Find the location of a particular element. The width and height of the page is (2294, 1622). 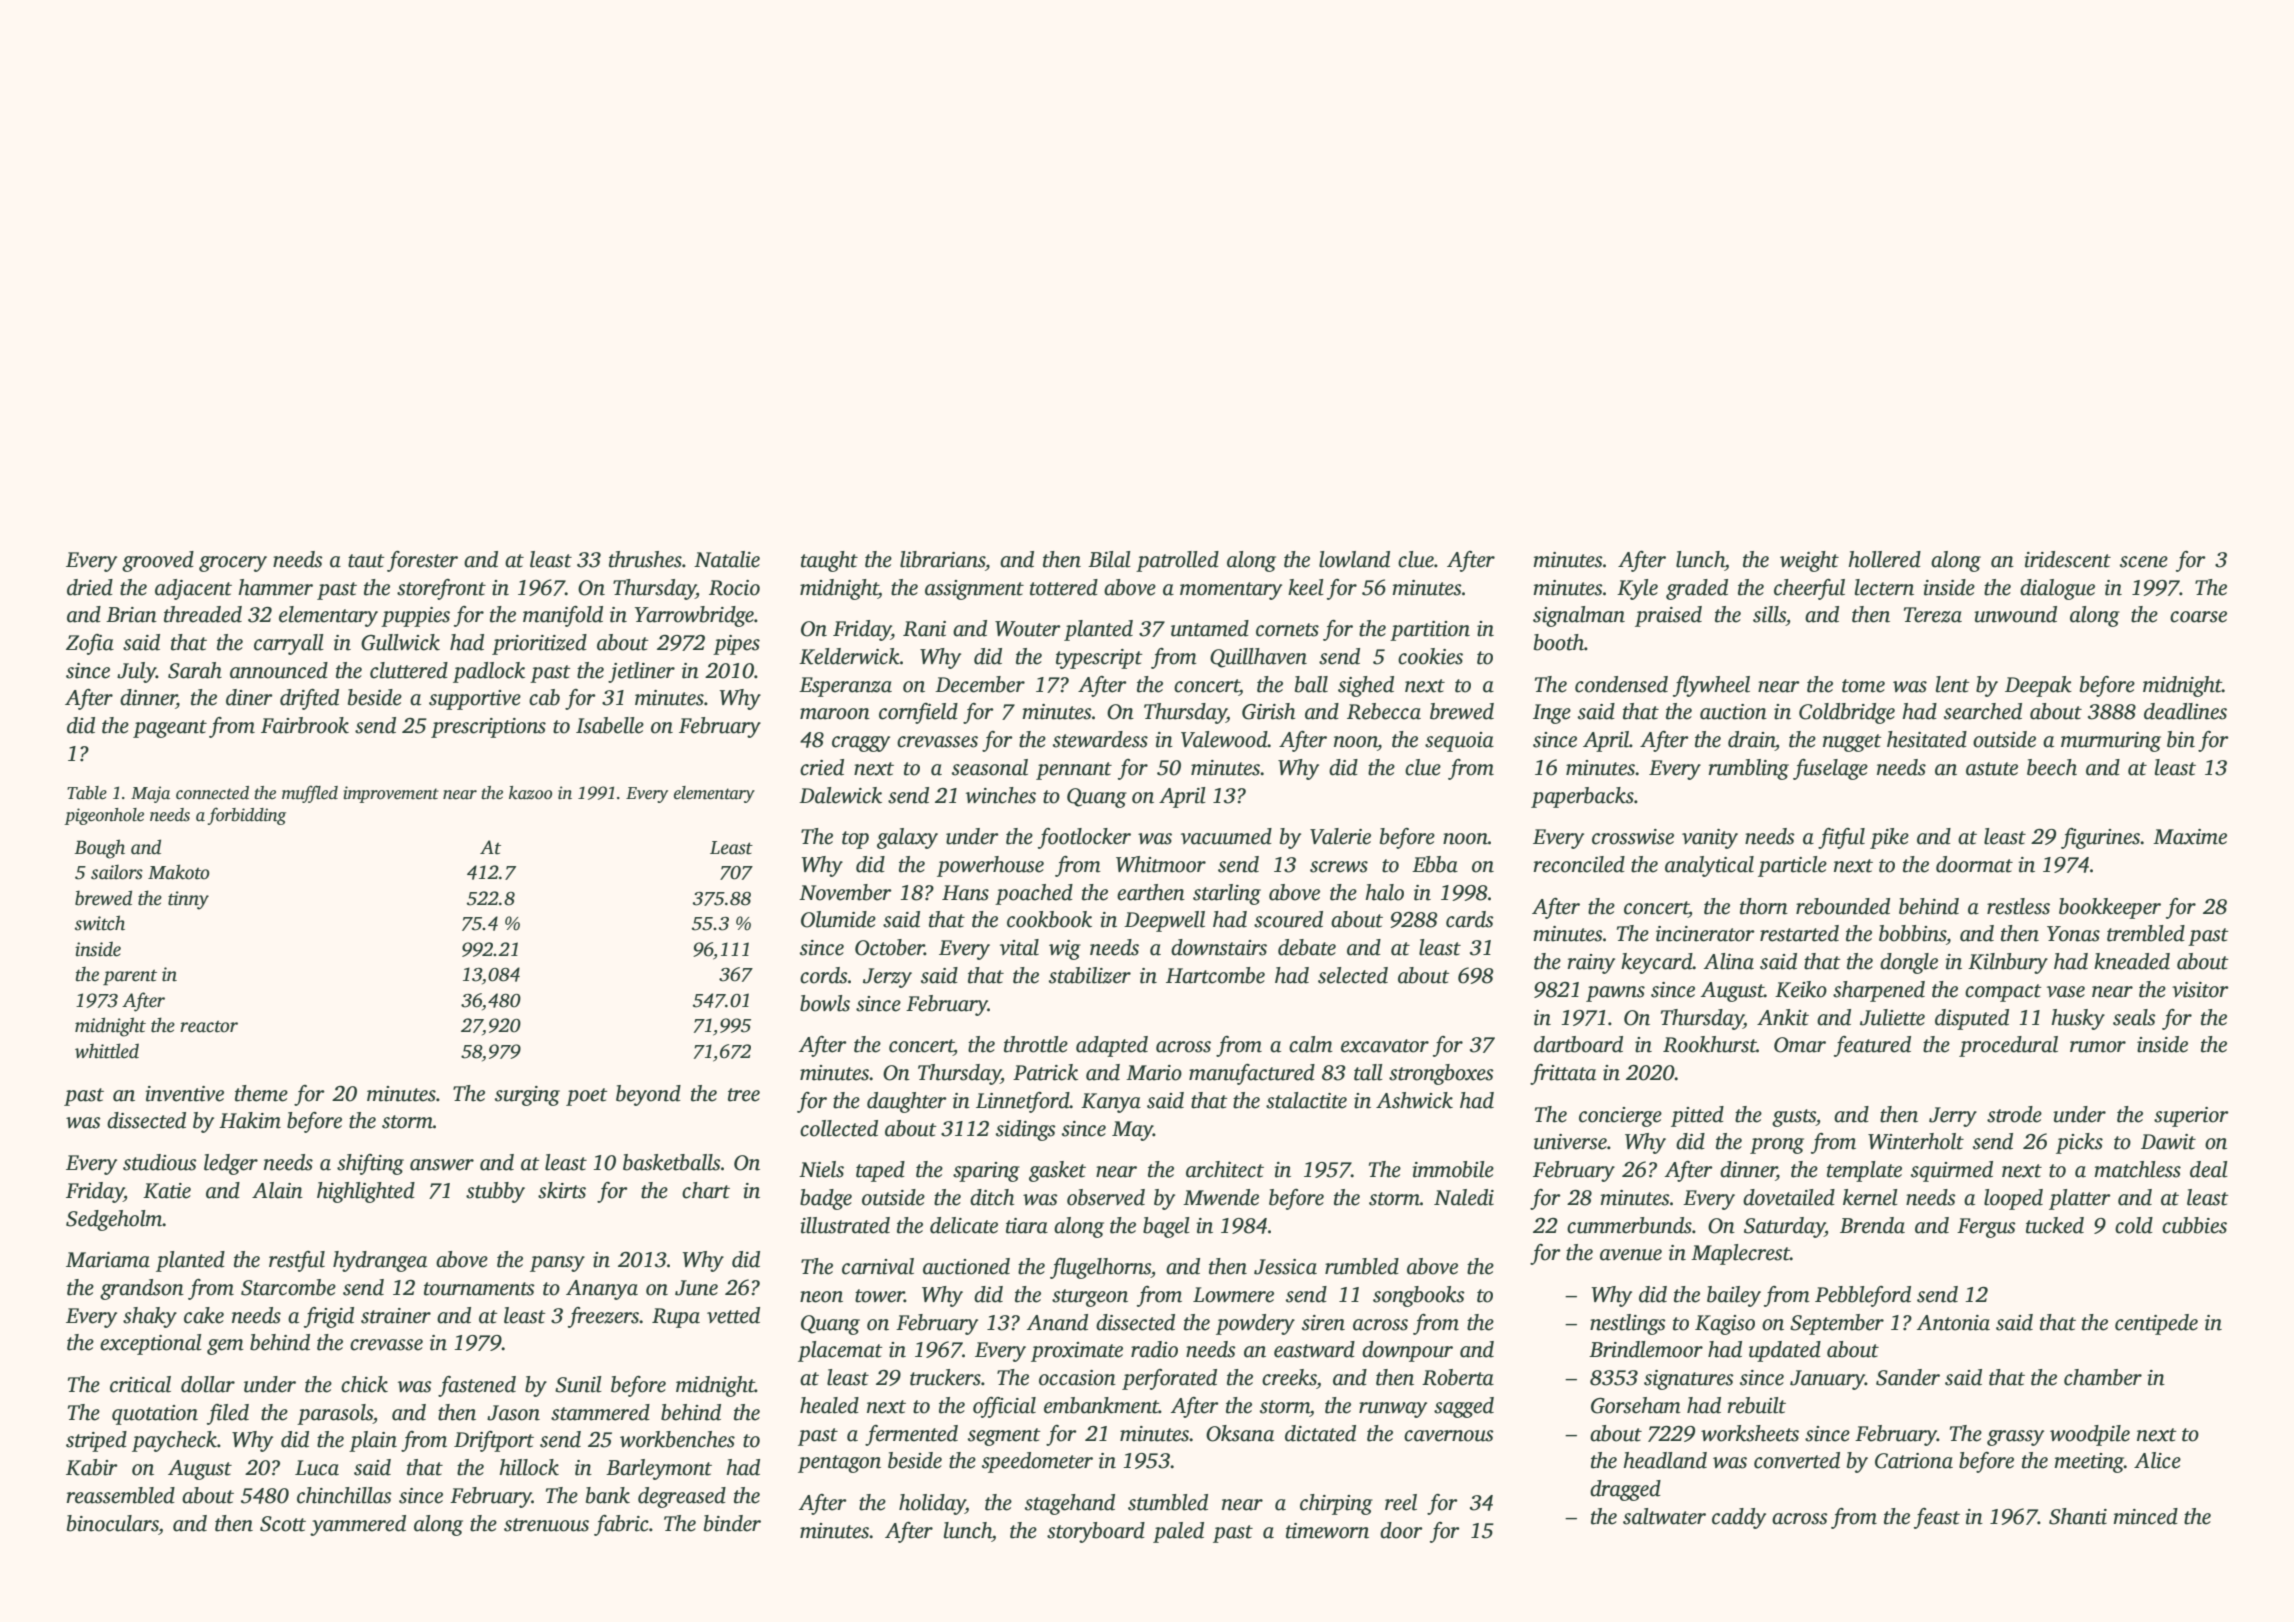

binoculars is located at coordinates (113, 1523).
